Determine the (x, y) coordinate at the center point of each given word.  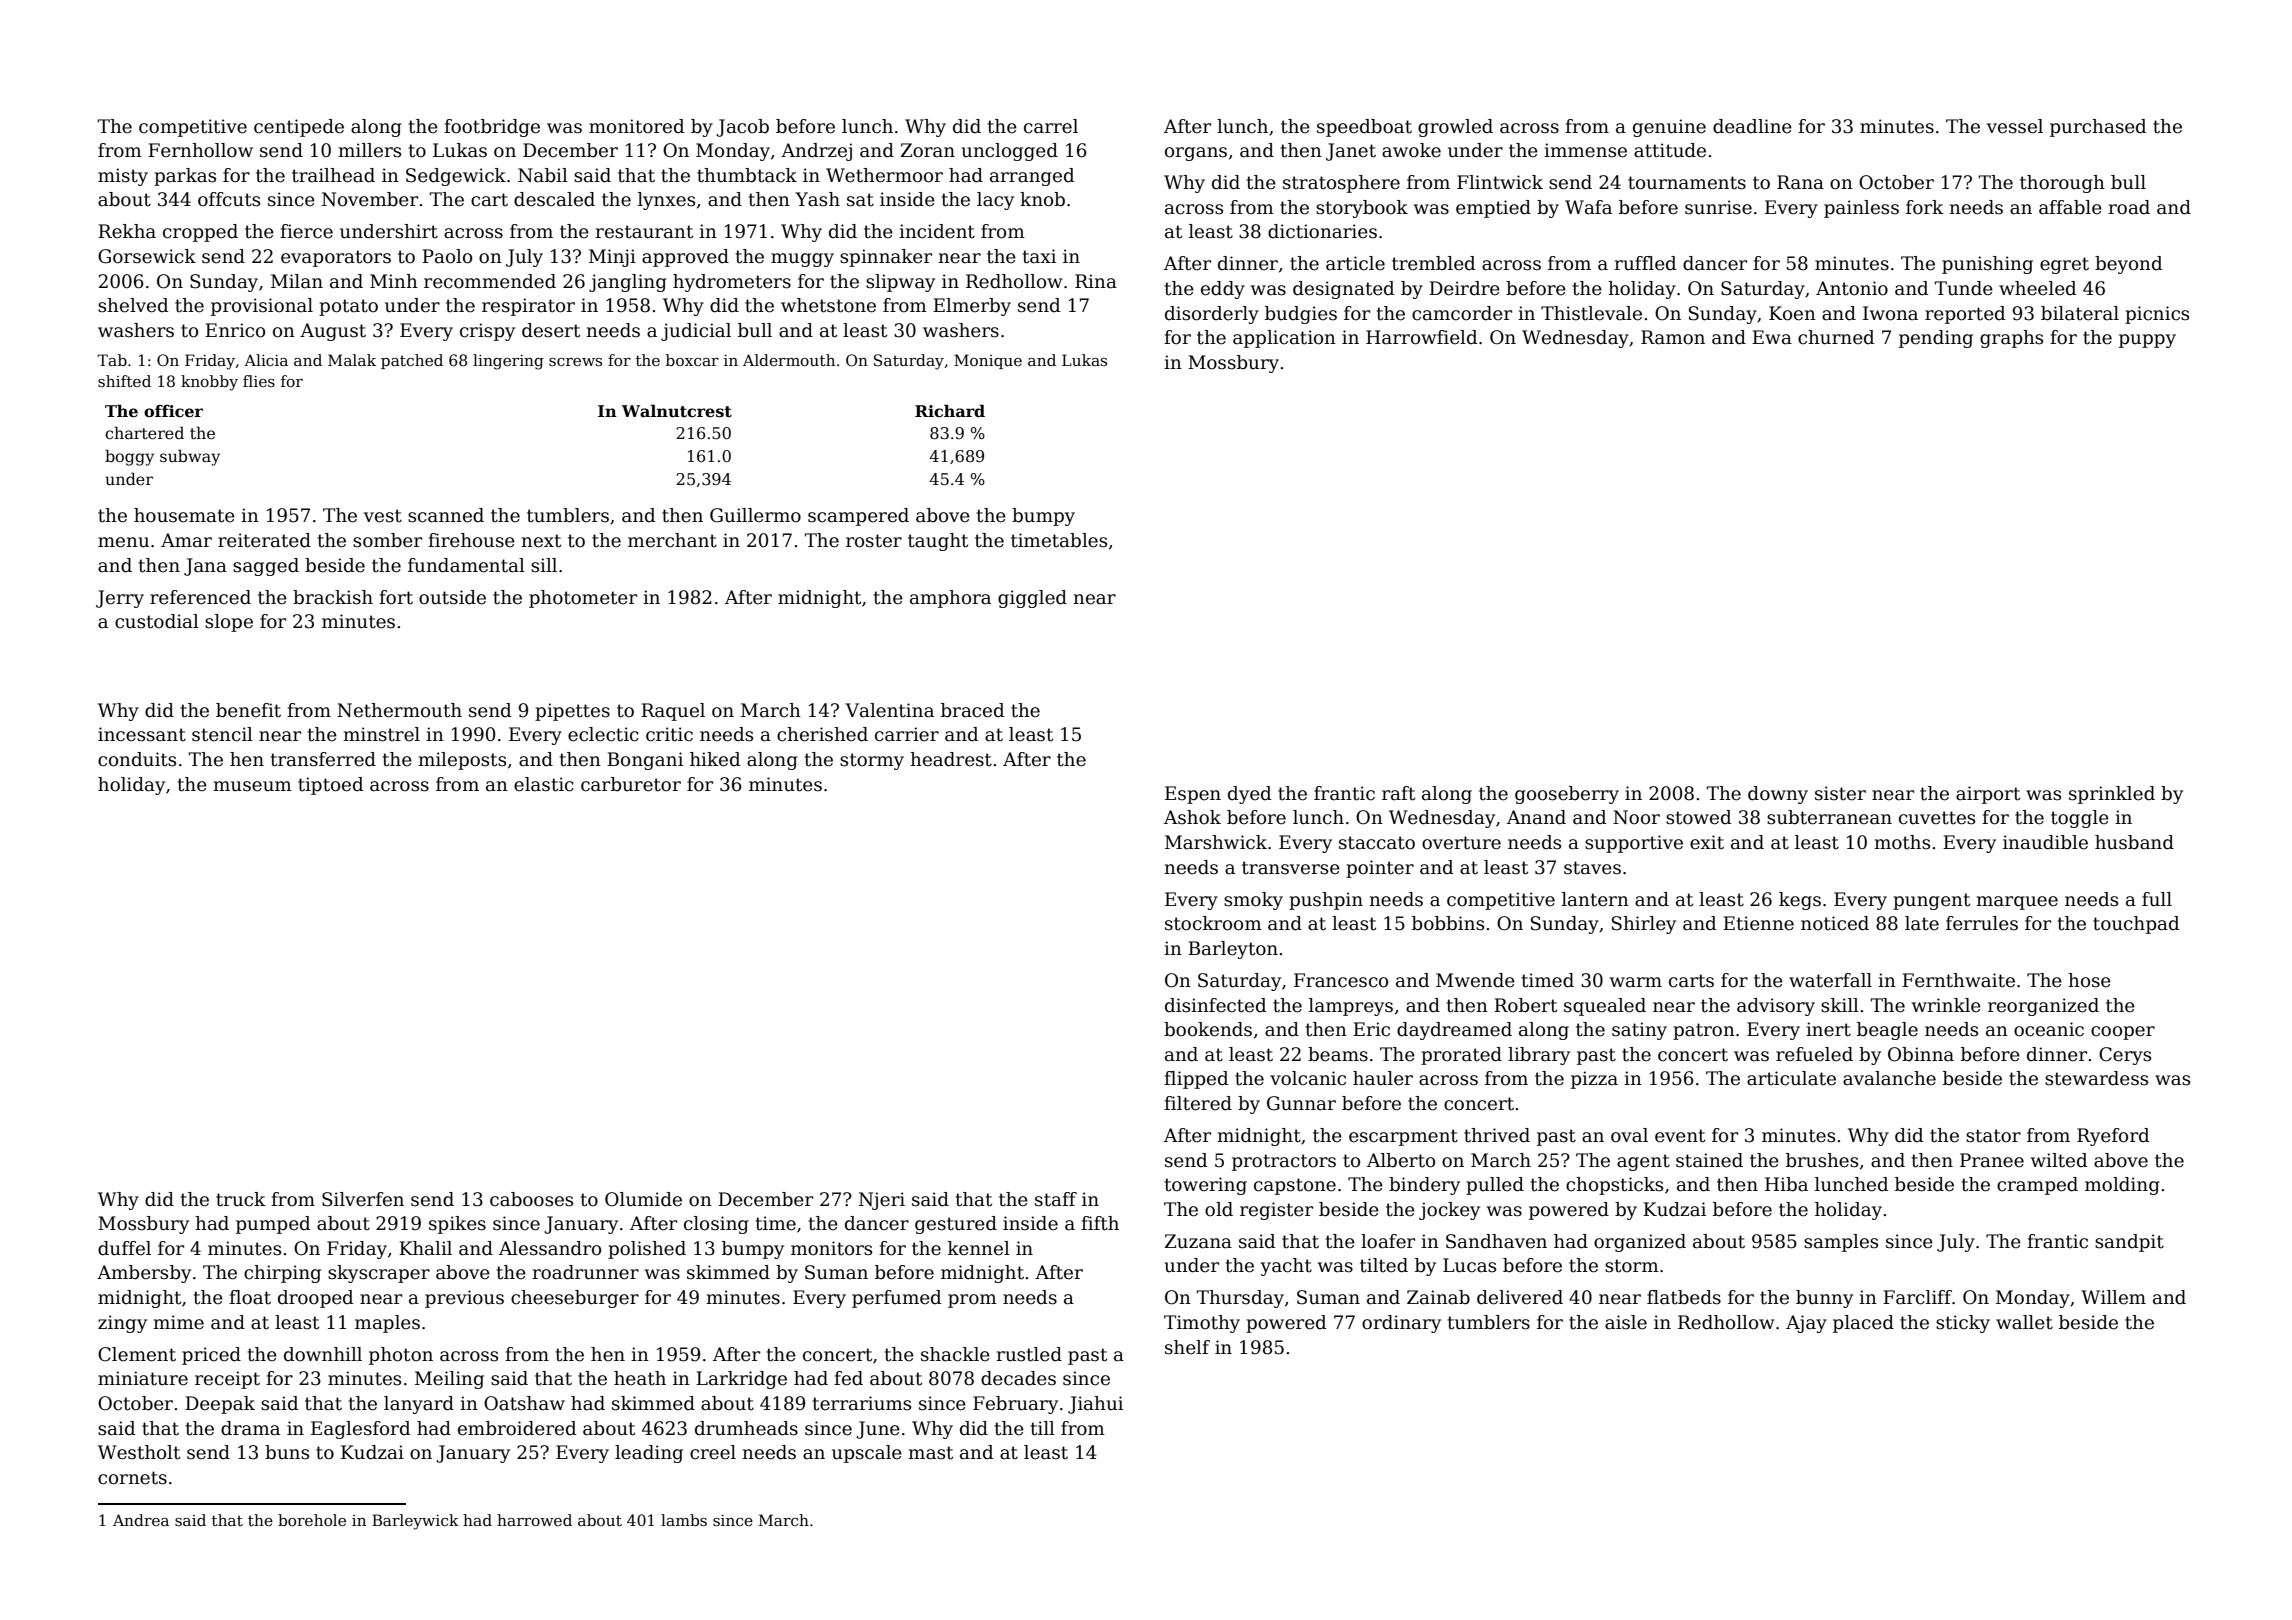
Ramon (1673, 337)
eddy (1223, 290)
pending (1936, 339)
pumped (273, 1225)
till (1043, 1428)
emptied (1493, 209)
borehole (312, 1520)
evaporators (336, 258)
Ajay (1806, 1324)
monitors (831, 1248)
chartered (144, 433)
